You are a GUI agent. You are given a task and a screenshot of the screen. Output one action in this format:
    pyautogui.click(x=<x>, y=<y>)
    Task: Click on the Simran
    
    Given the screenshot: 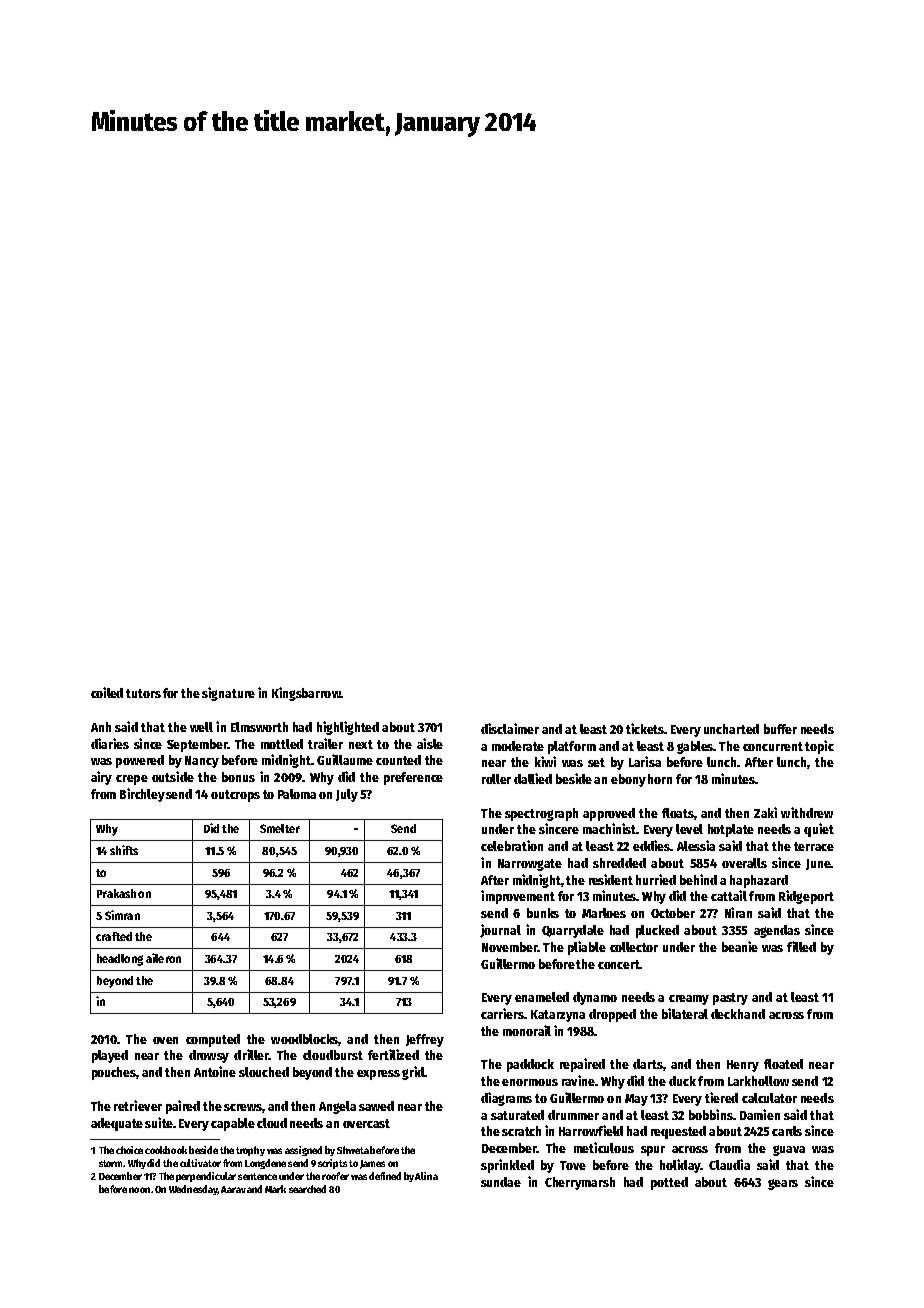 What is the action you would take?
    pyautogui.click(x=122, y=915)
